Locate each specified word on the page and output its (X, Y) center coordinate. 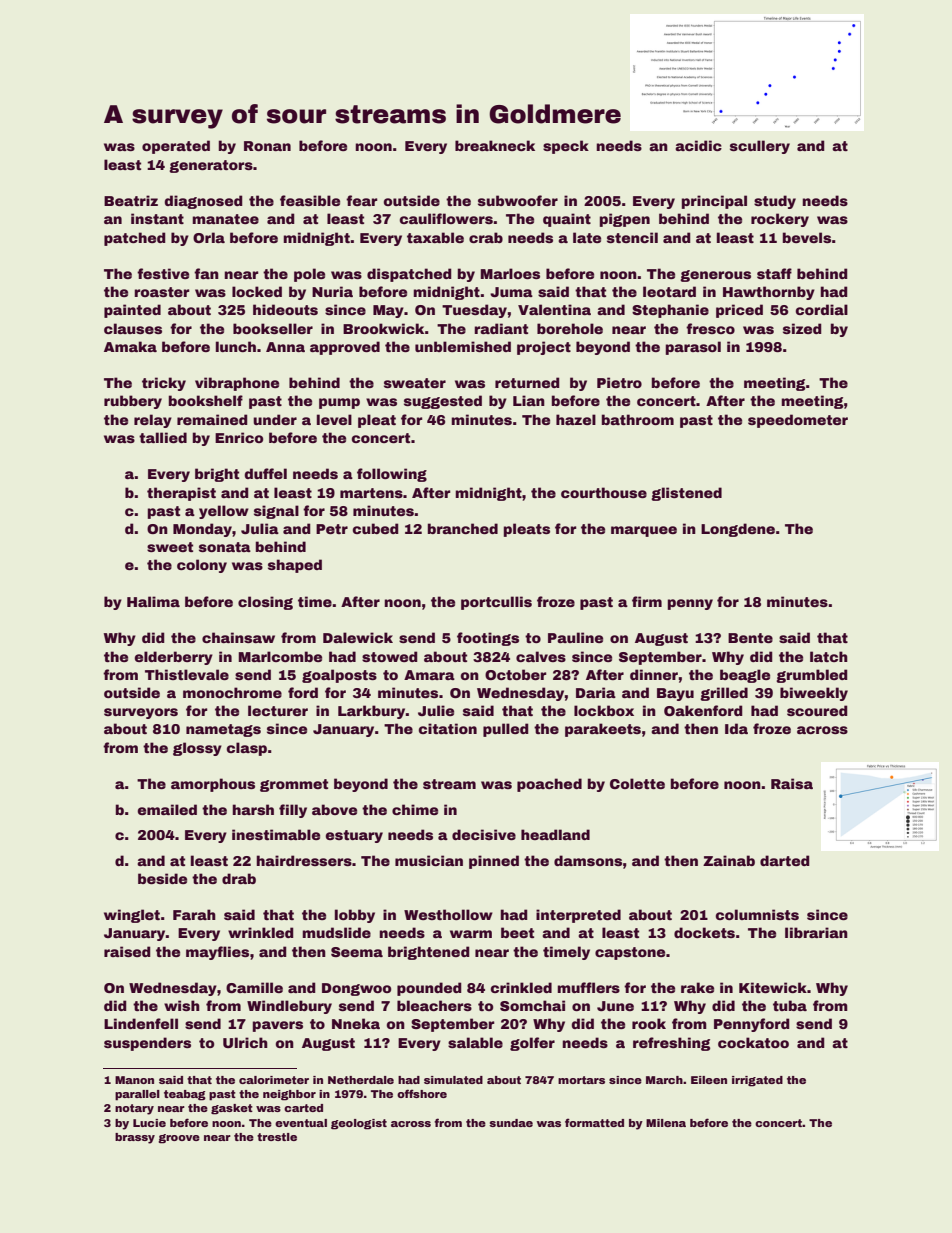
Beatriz (131, 200)
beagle (745, 676)
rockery (780, 220)
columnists (757, 914)
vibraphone (237, 384)
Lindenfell (141, 1023)
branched (463, 528)
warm (471, 934)
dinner (654, 674)
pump (339, 403)
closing (265, 603)
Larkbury (371, 712)
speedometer (798, 421)
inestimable (276, 834)
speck (566, 147)
